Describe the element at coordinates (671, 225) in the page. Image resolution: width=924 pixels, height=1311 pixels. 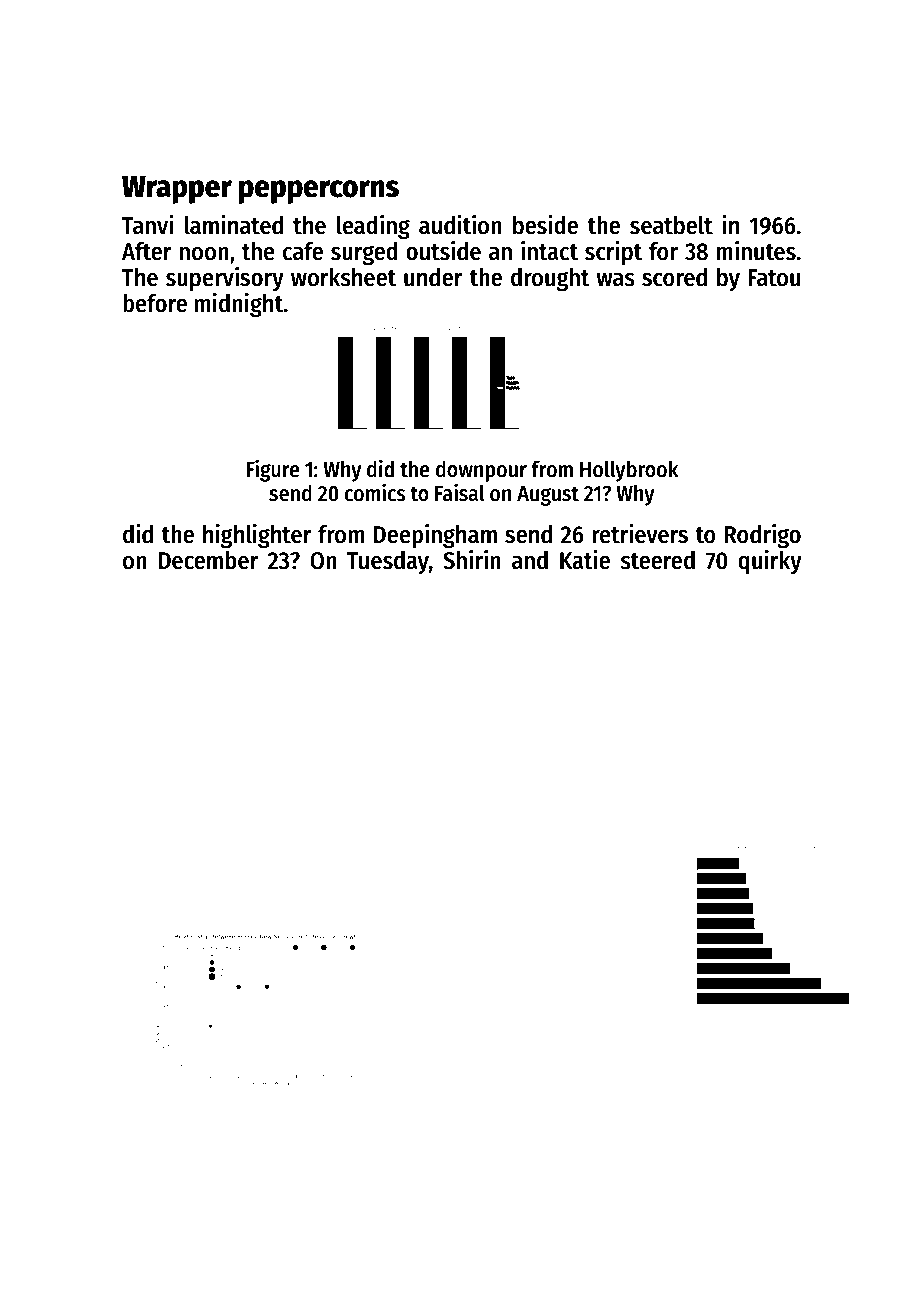
I see `seatbelt` at that location.
